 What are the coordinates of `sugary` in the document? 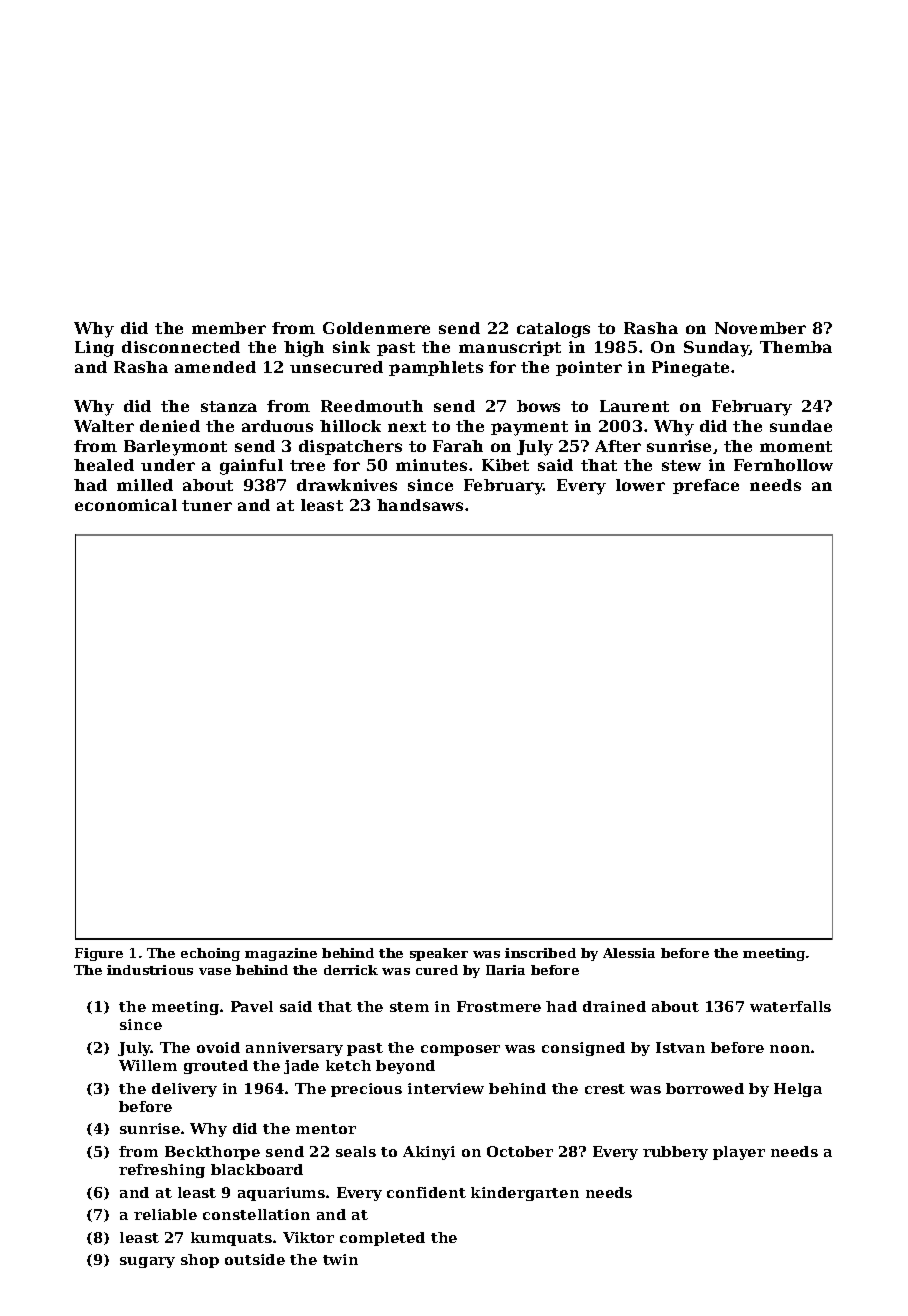 It's located at (147, 1262).
